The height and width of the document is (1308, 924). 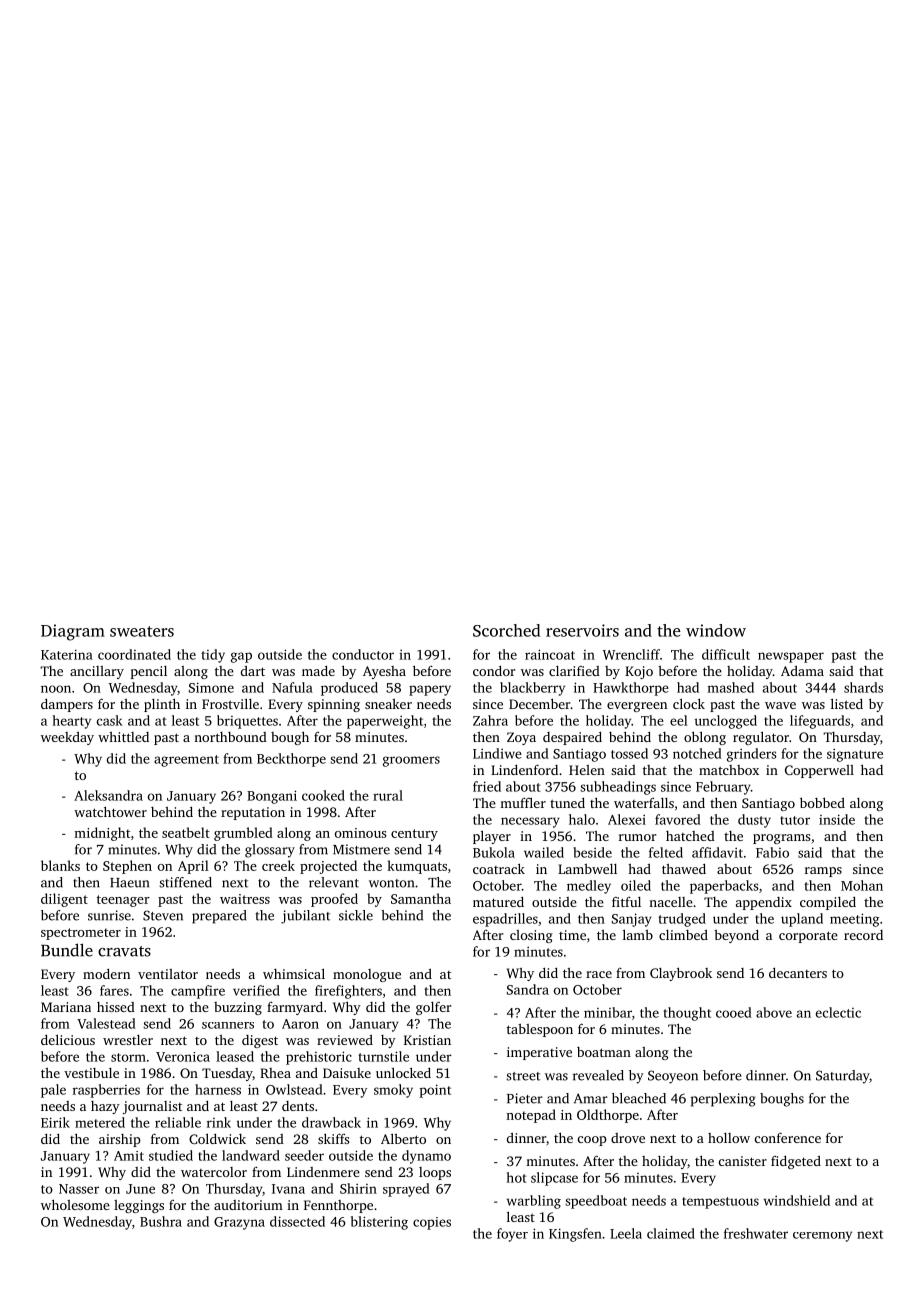 What do you see at coordinates (716, 630) in the document?
I see `window` at bounding box center [716, 630].
